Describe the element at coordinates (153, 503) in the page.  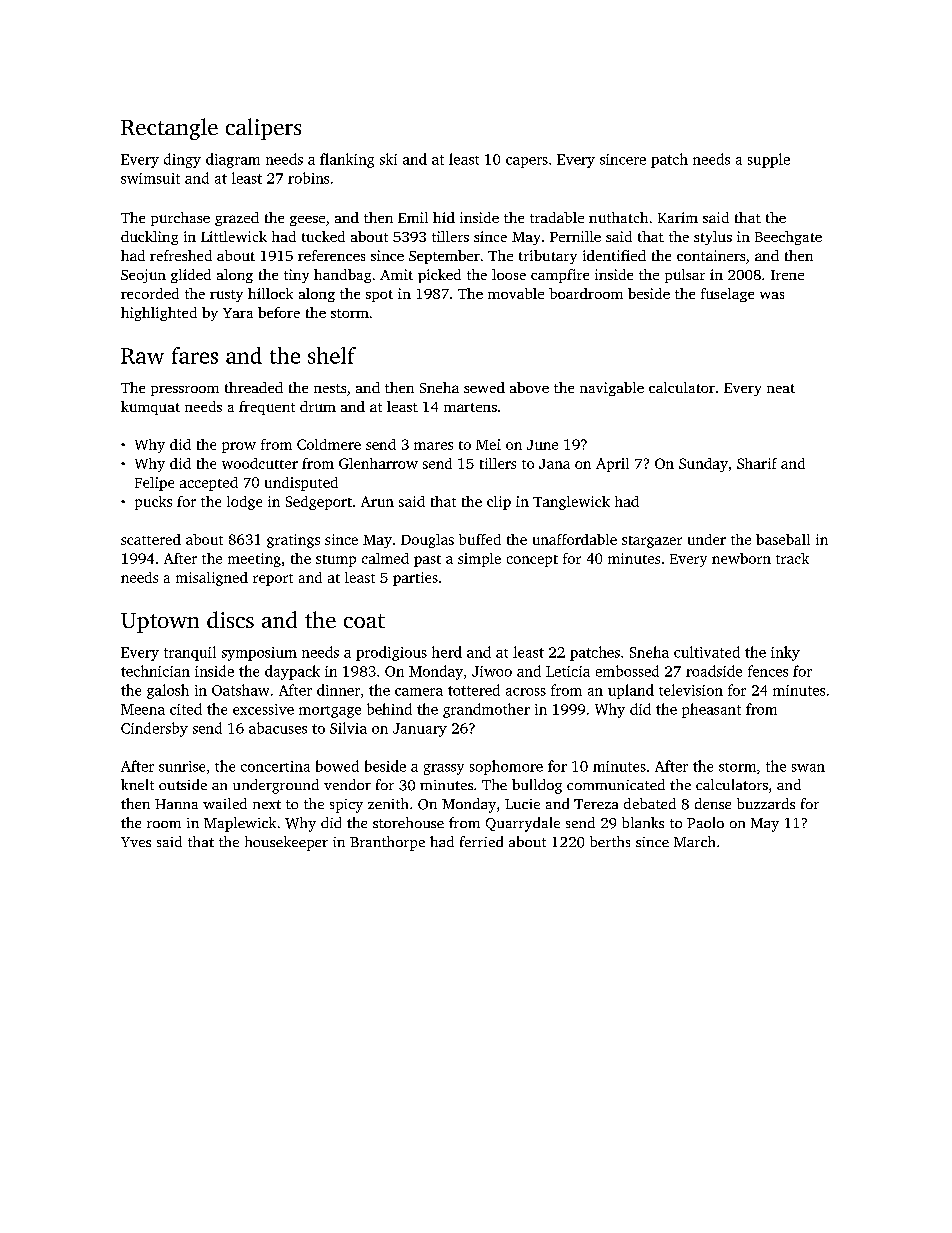
I see `pucks` at that location.
